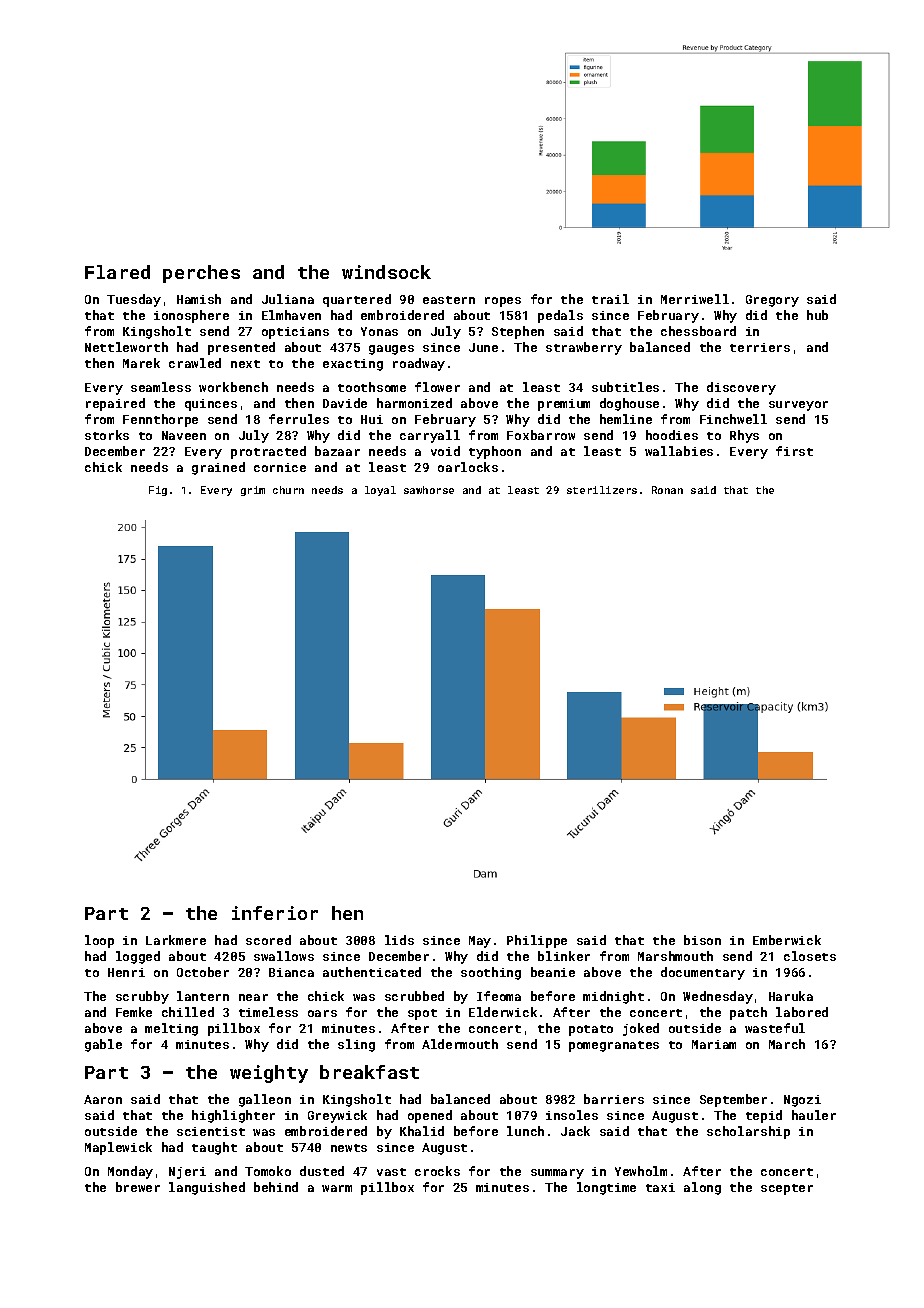 Image resolution: width=924 pixels, height=1308 pixels. What do you see at coordinates (275, 913) in the image?
I see `inferior` at bounding box center [275, 913].
